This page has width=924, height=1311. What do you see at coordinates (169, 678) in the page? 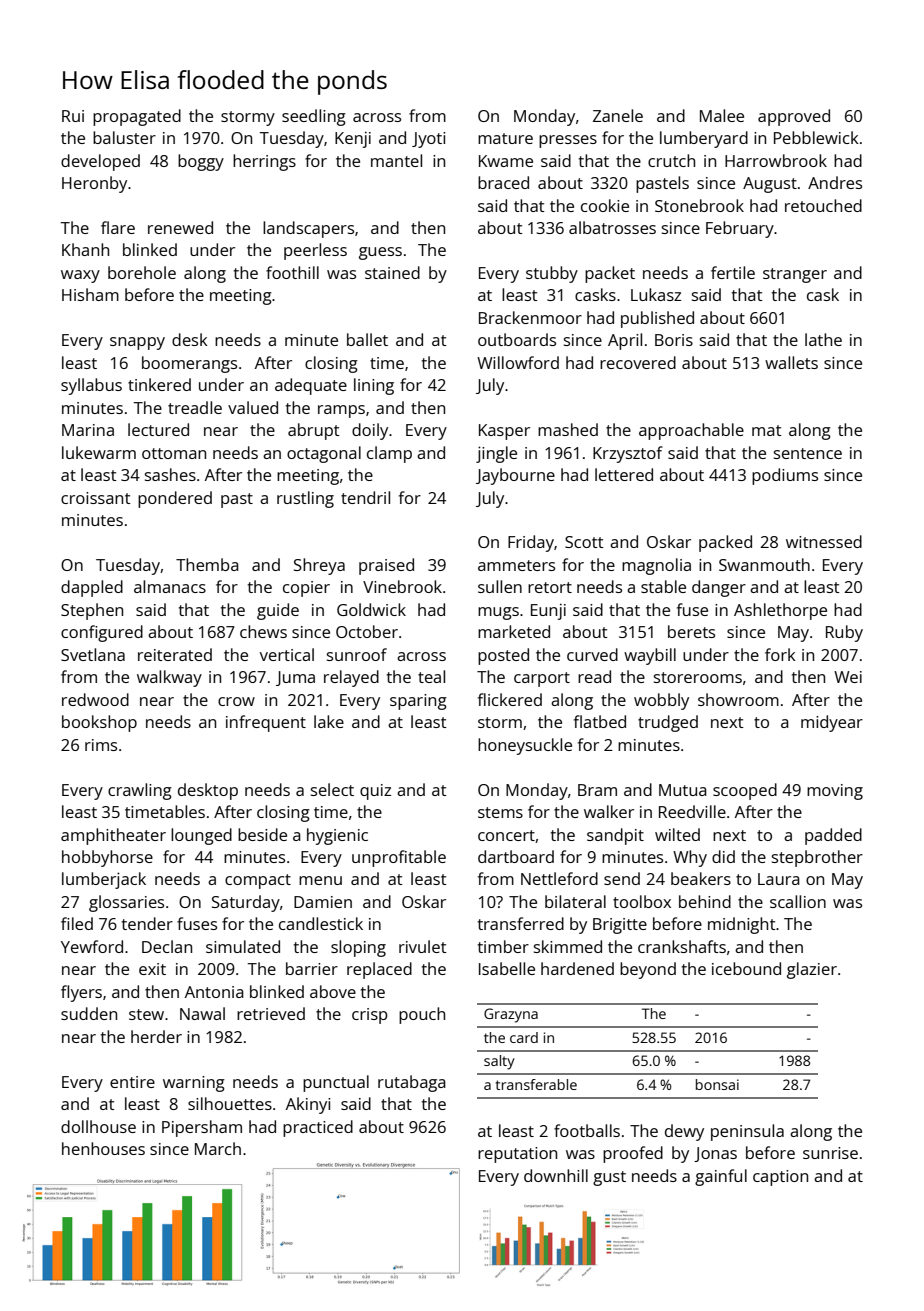
I see `walkway` at bounding box center [169, 678].
